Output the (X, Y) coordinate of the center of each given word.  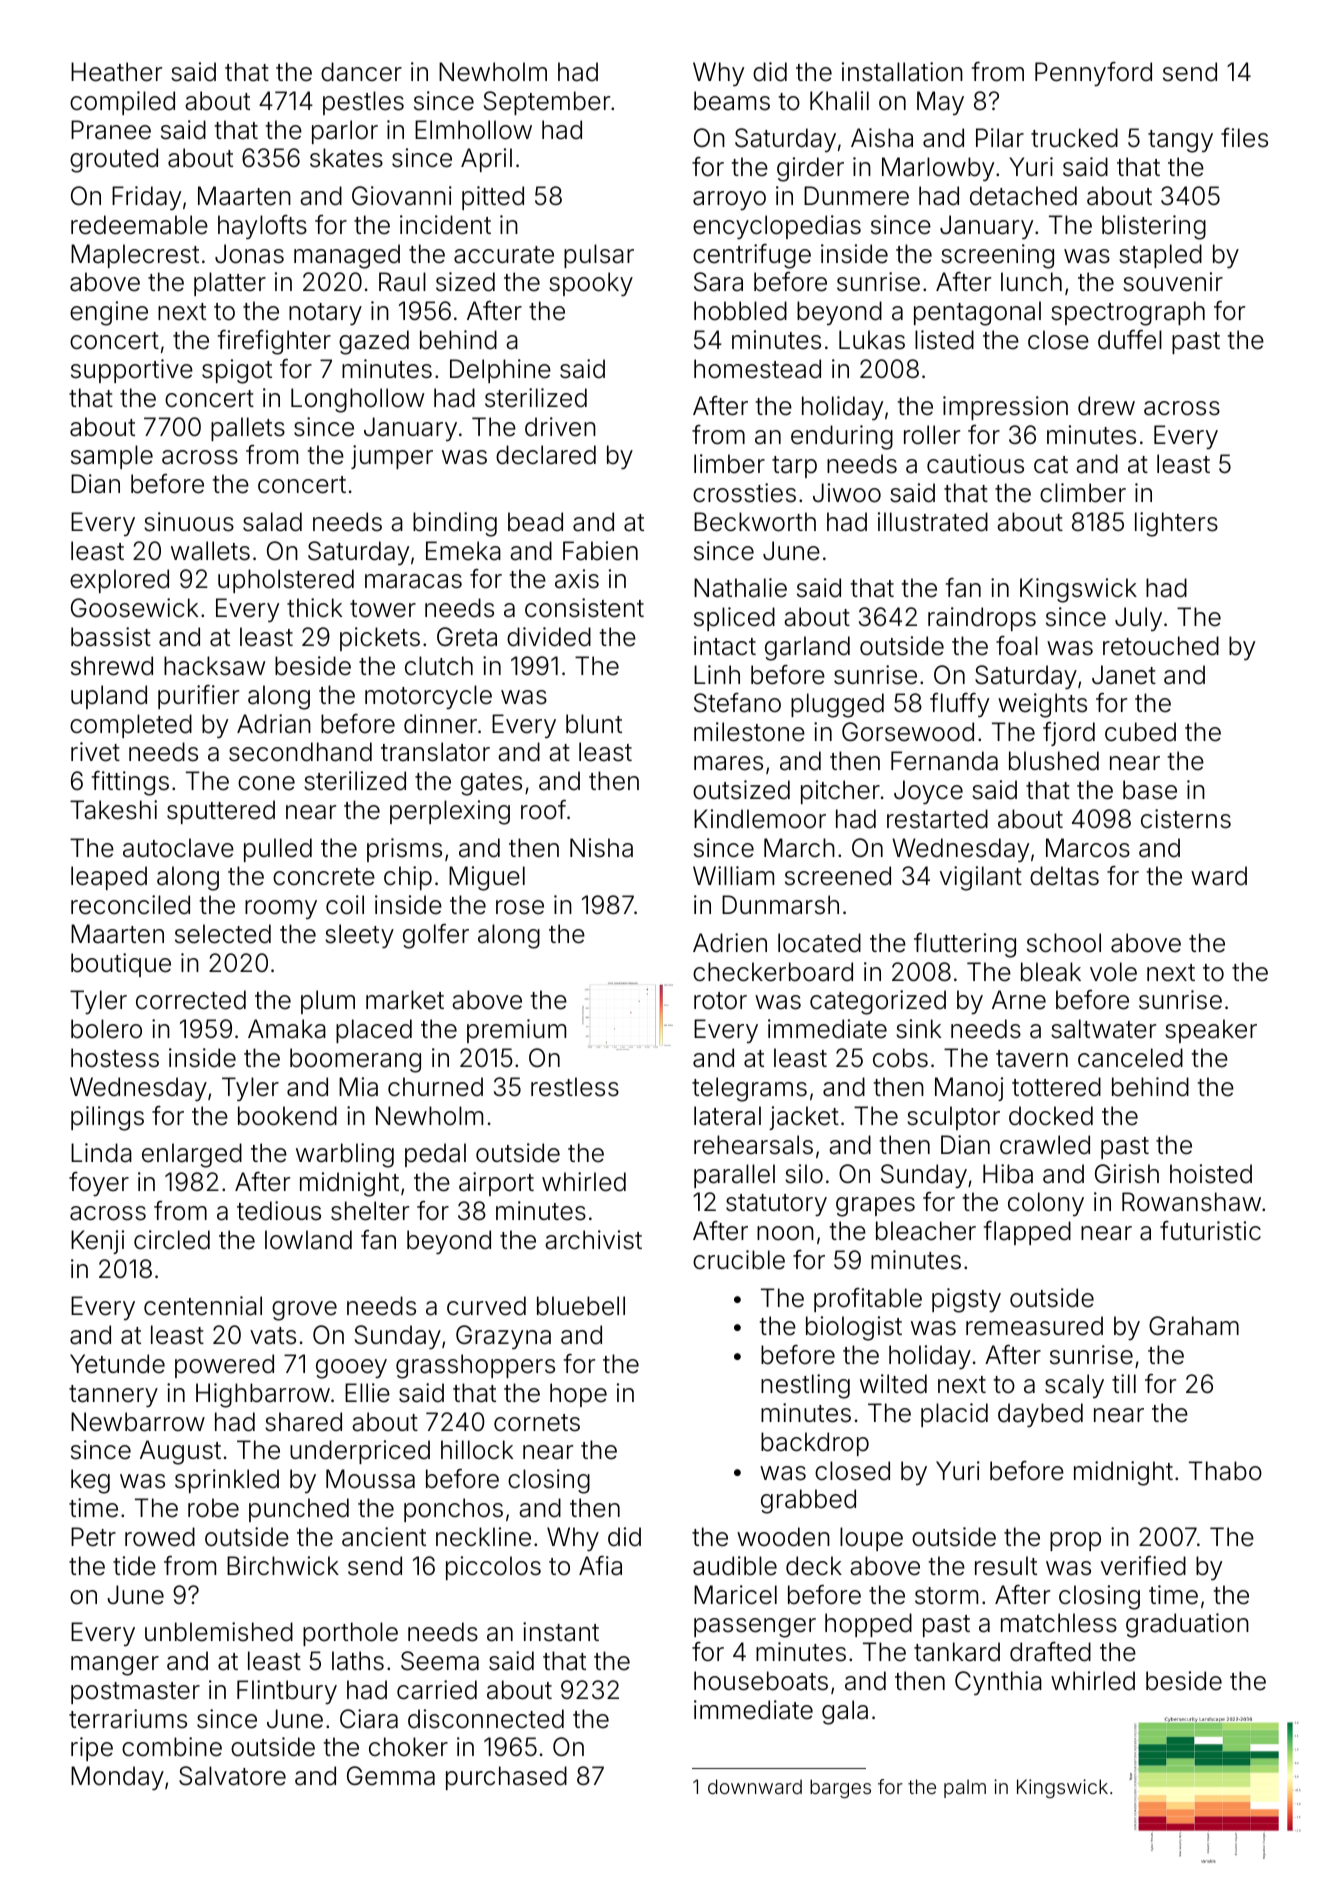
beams (732, 101)
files (1244, 138)
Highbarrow (263, 1395)
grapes (875, 1207)
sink (918, 1029)
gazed (374, 342)
